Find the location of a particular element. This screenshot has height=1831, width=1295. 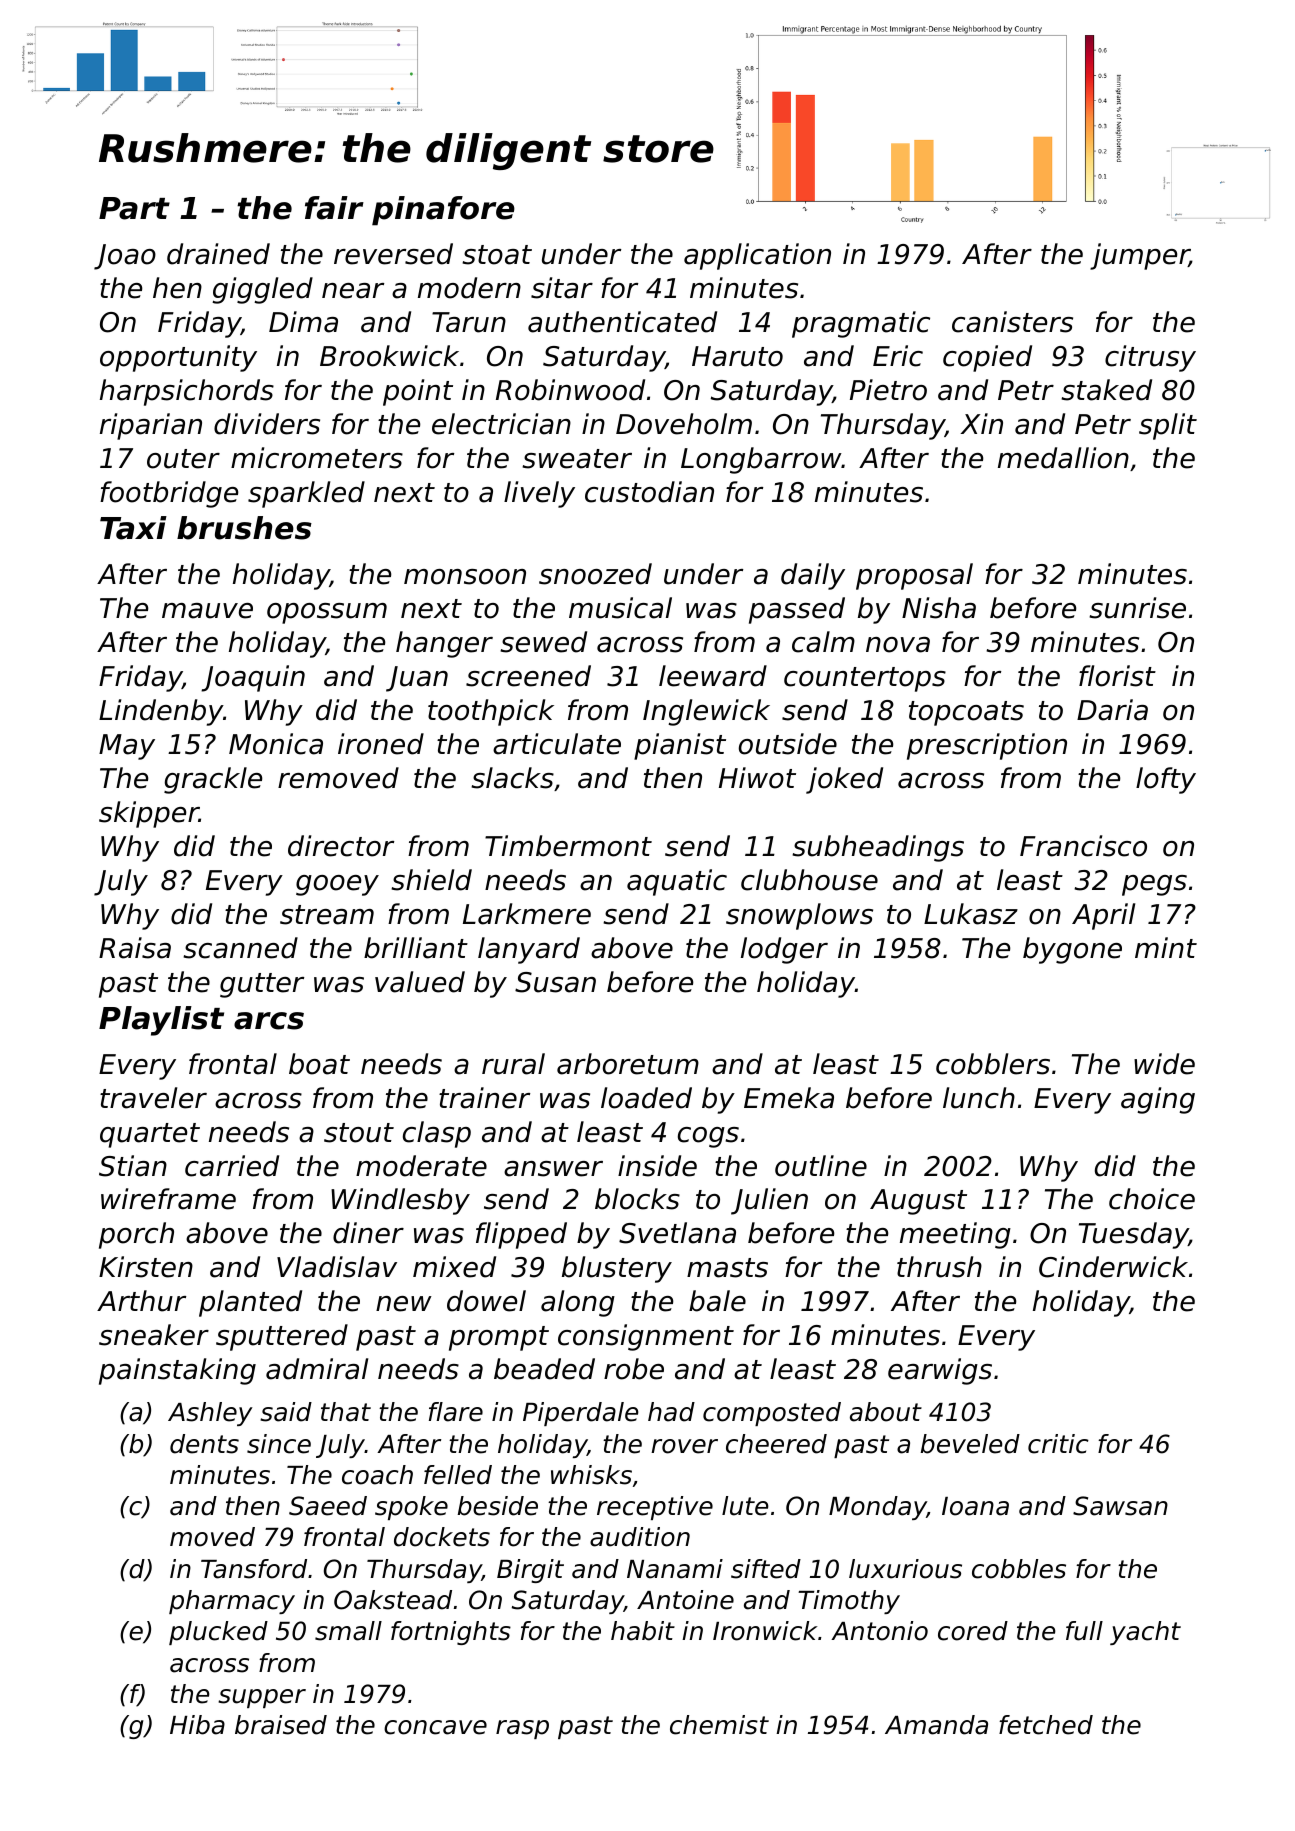

custodian is located at coordinates (649, 492).
